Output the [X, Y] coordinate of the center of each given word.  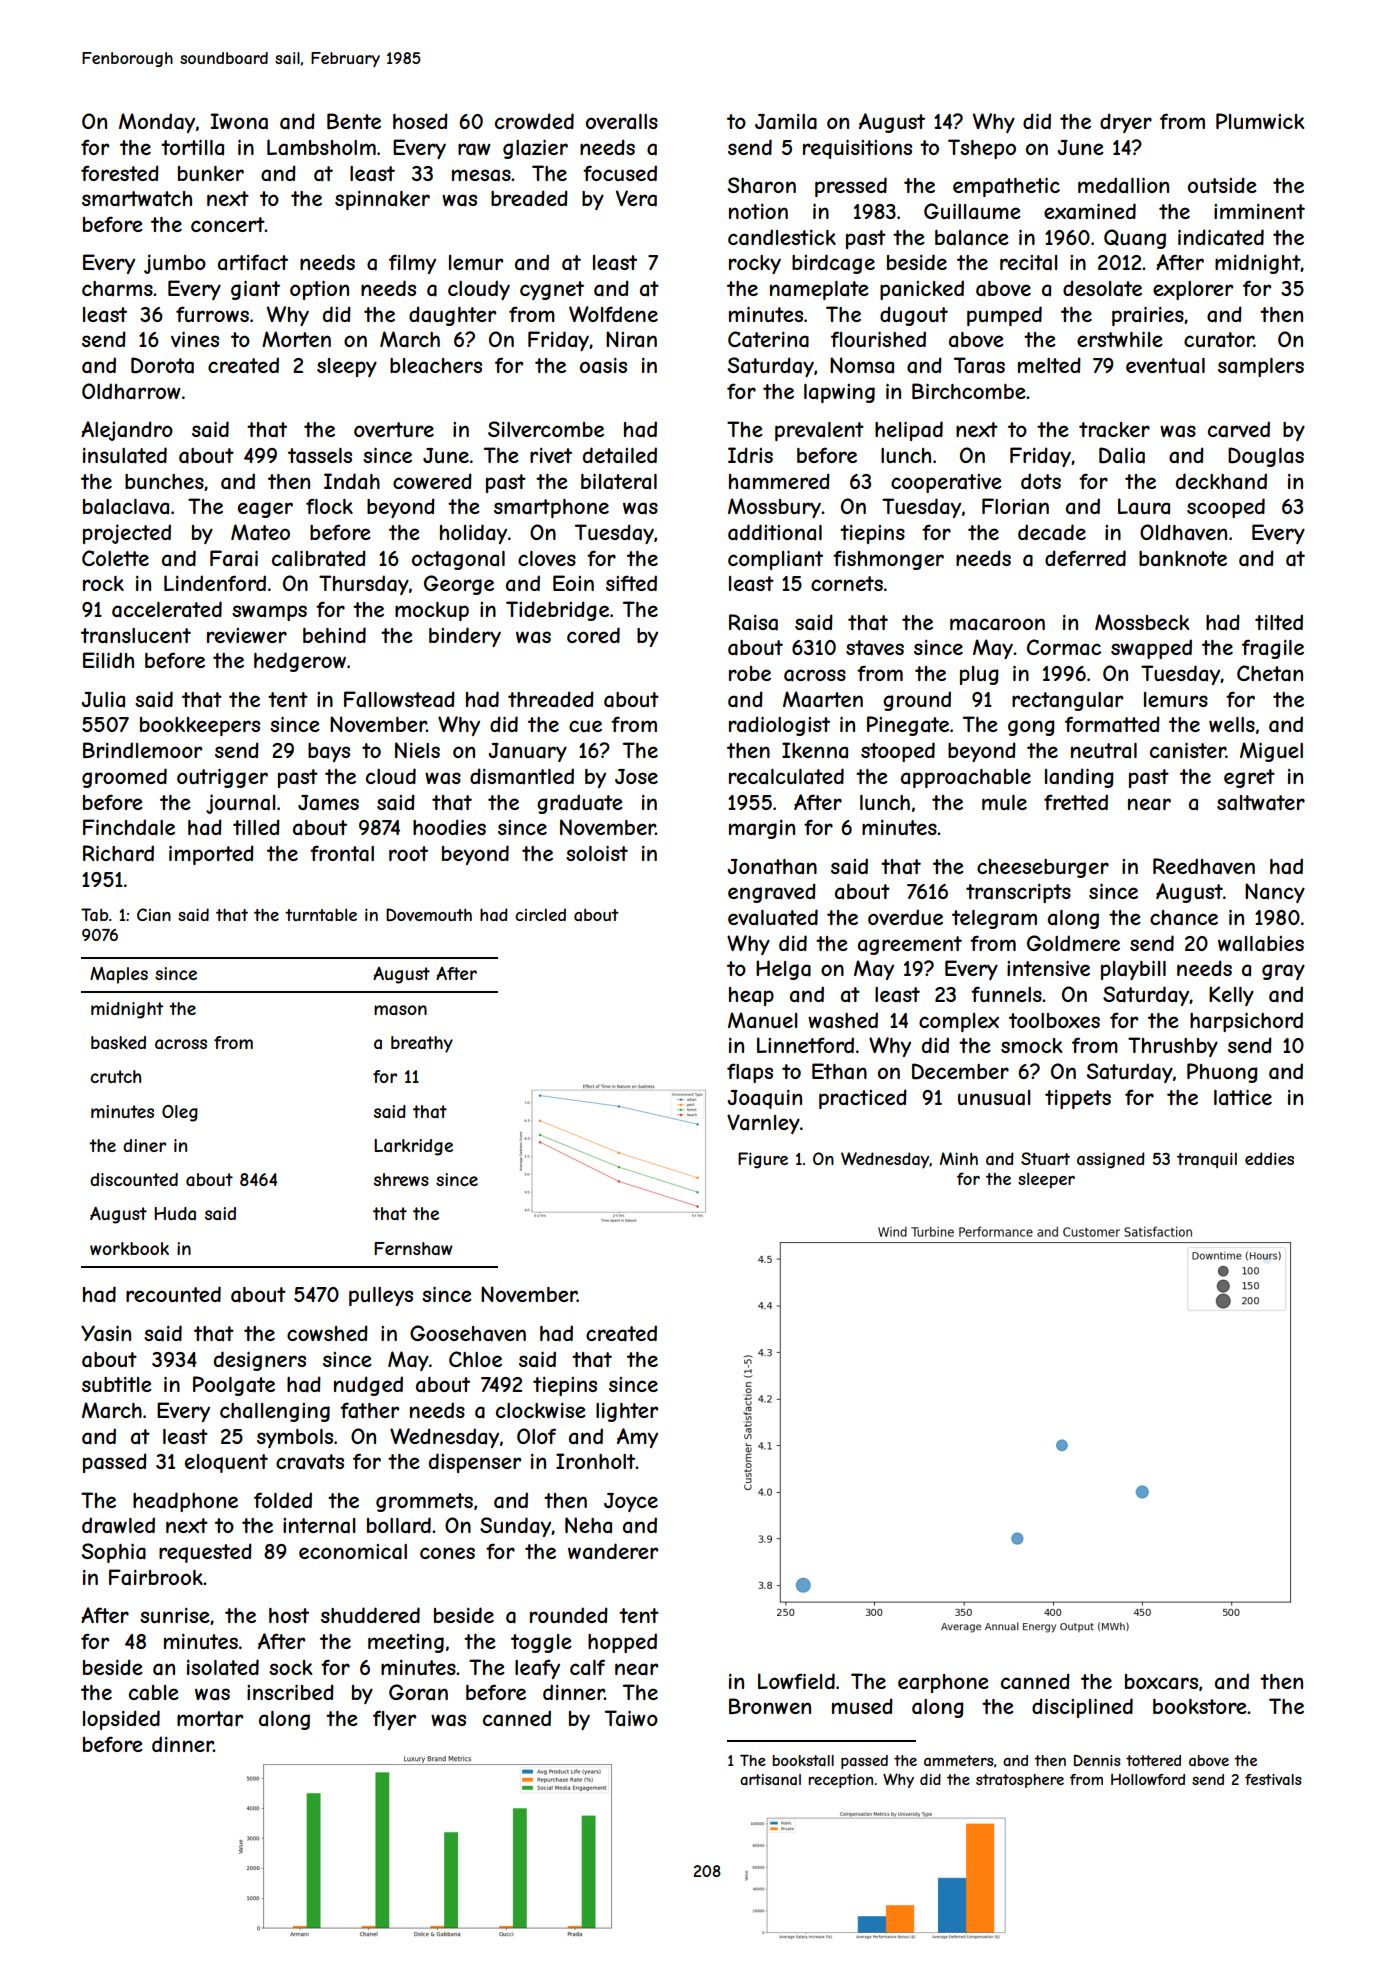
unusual [994, 1098]
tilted [1279, 622]
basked [118, 1042]
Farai [234, 558]
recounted [173, 1294]
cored [593, 635]
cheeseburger [1043, 868]
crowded [534, 121]
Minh [959, 1158]
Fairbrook [156, 1577]
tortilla [192, 148]
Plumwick [1260, 121]
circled [540, 914]
